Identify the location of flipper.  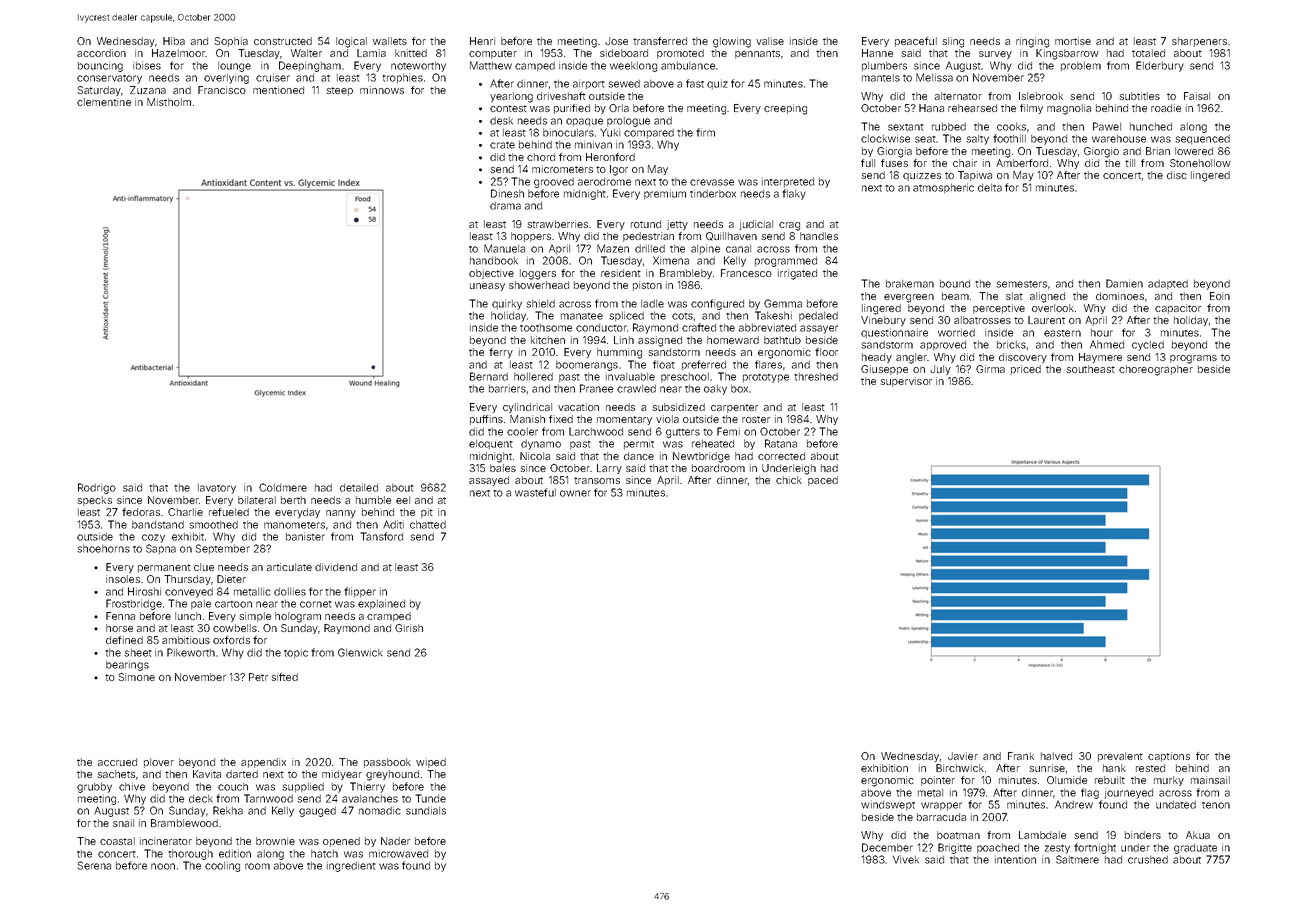
(360, 592).
